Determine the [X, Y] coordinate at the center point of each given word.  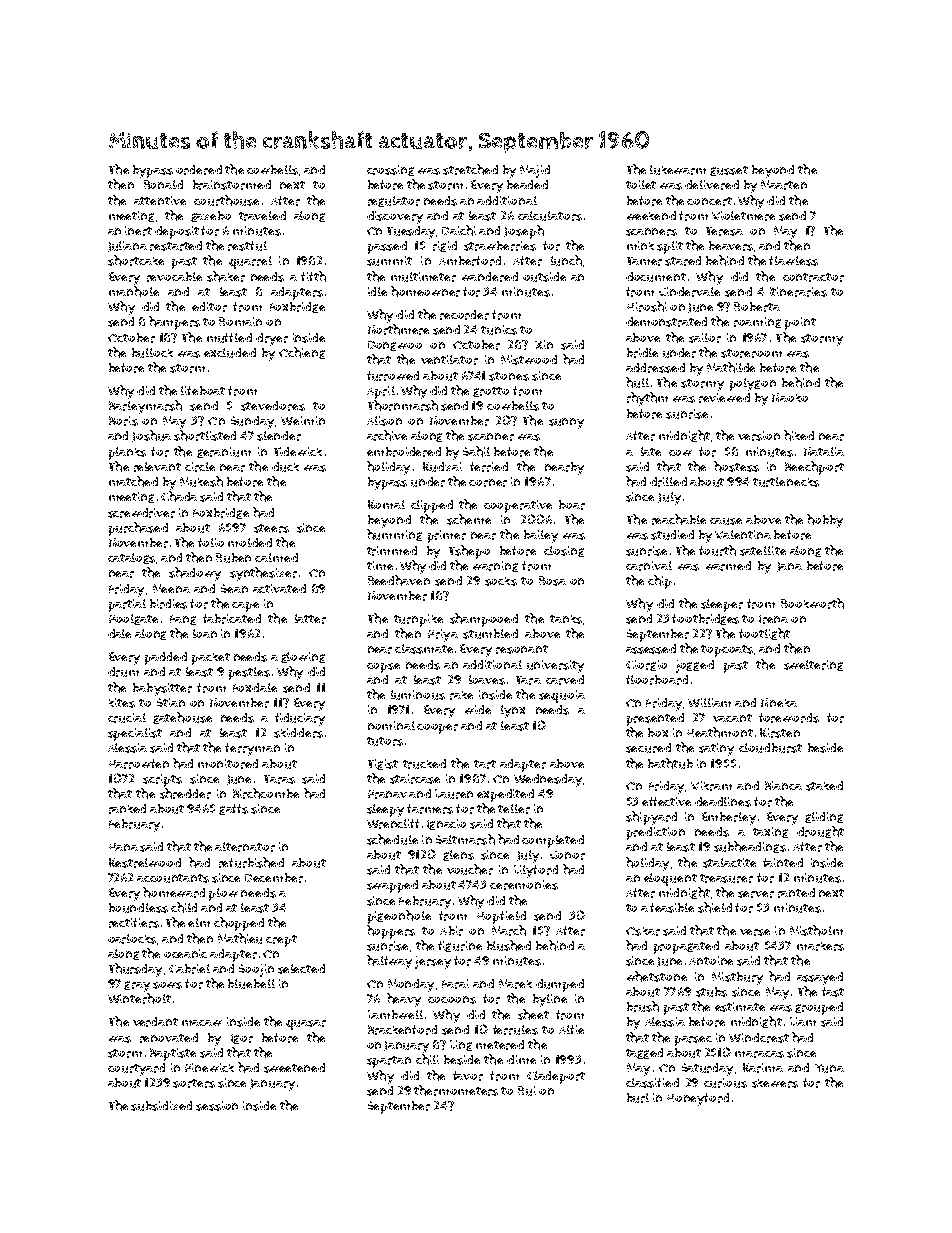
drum [123, 672]
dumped [560, 985]
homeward [174, 892]
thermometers [456, 1090]
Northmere [398, 329]
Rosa [552, 581]
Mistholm [816, 930]
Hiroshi [647, 306]
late [651, 451]
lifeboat [203, 390]
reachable [679, 519]
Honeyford [698, 1099]
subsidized [161, 1106]
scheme [469, 519]
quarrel [250, 262]
